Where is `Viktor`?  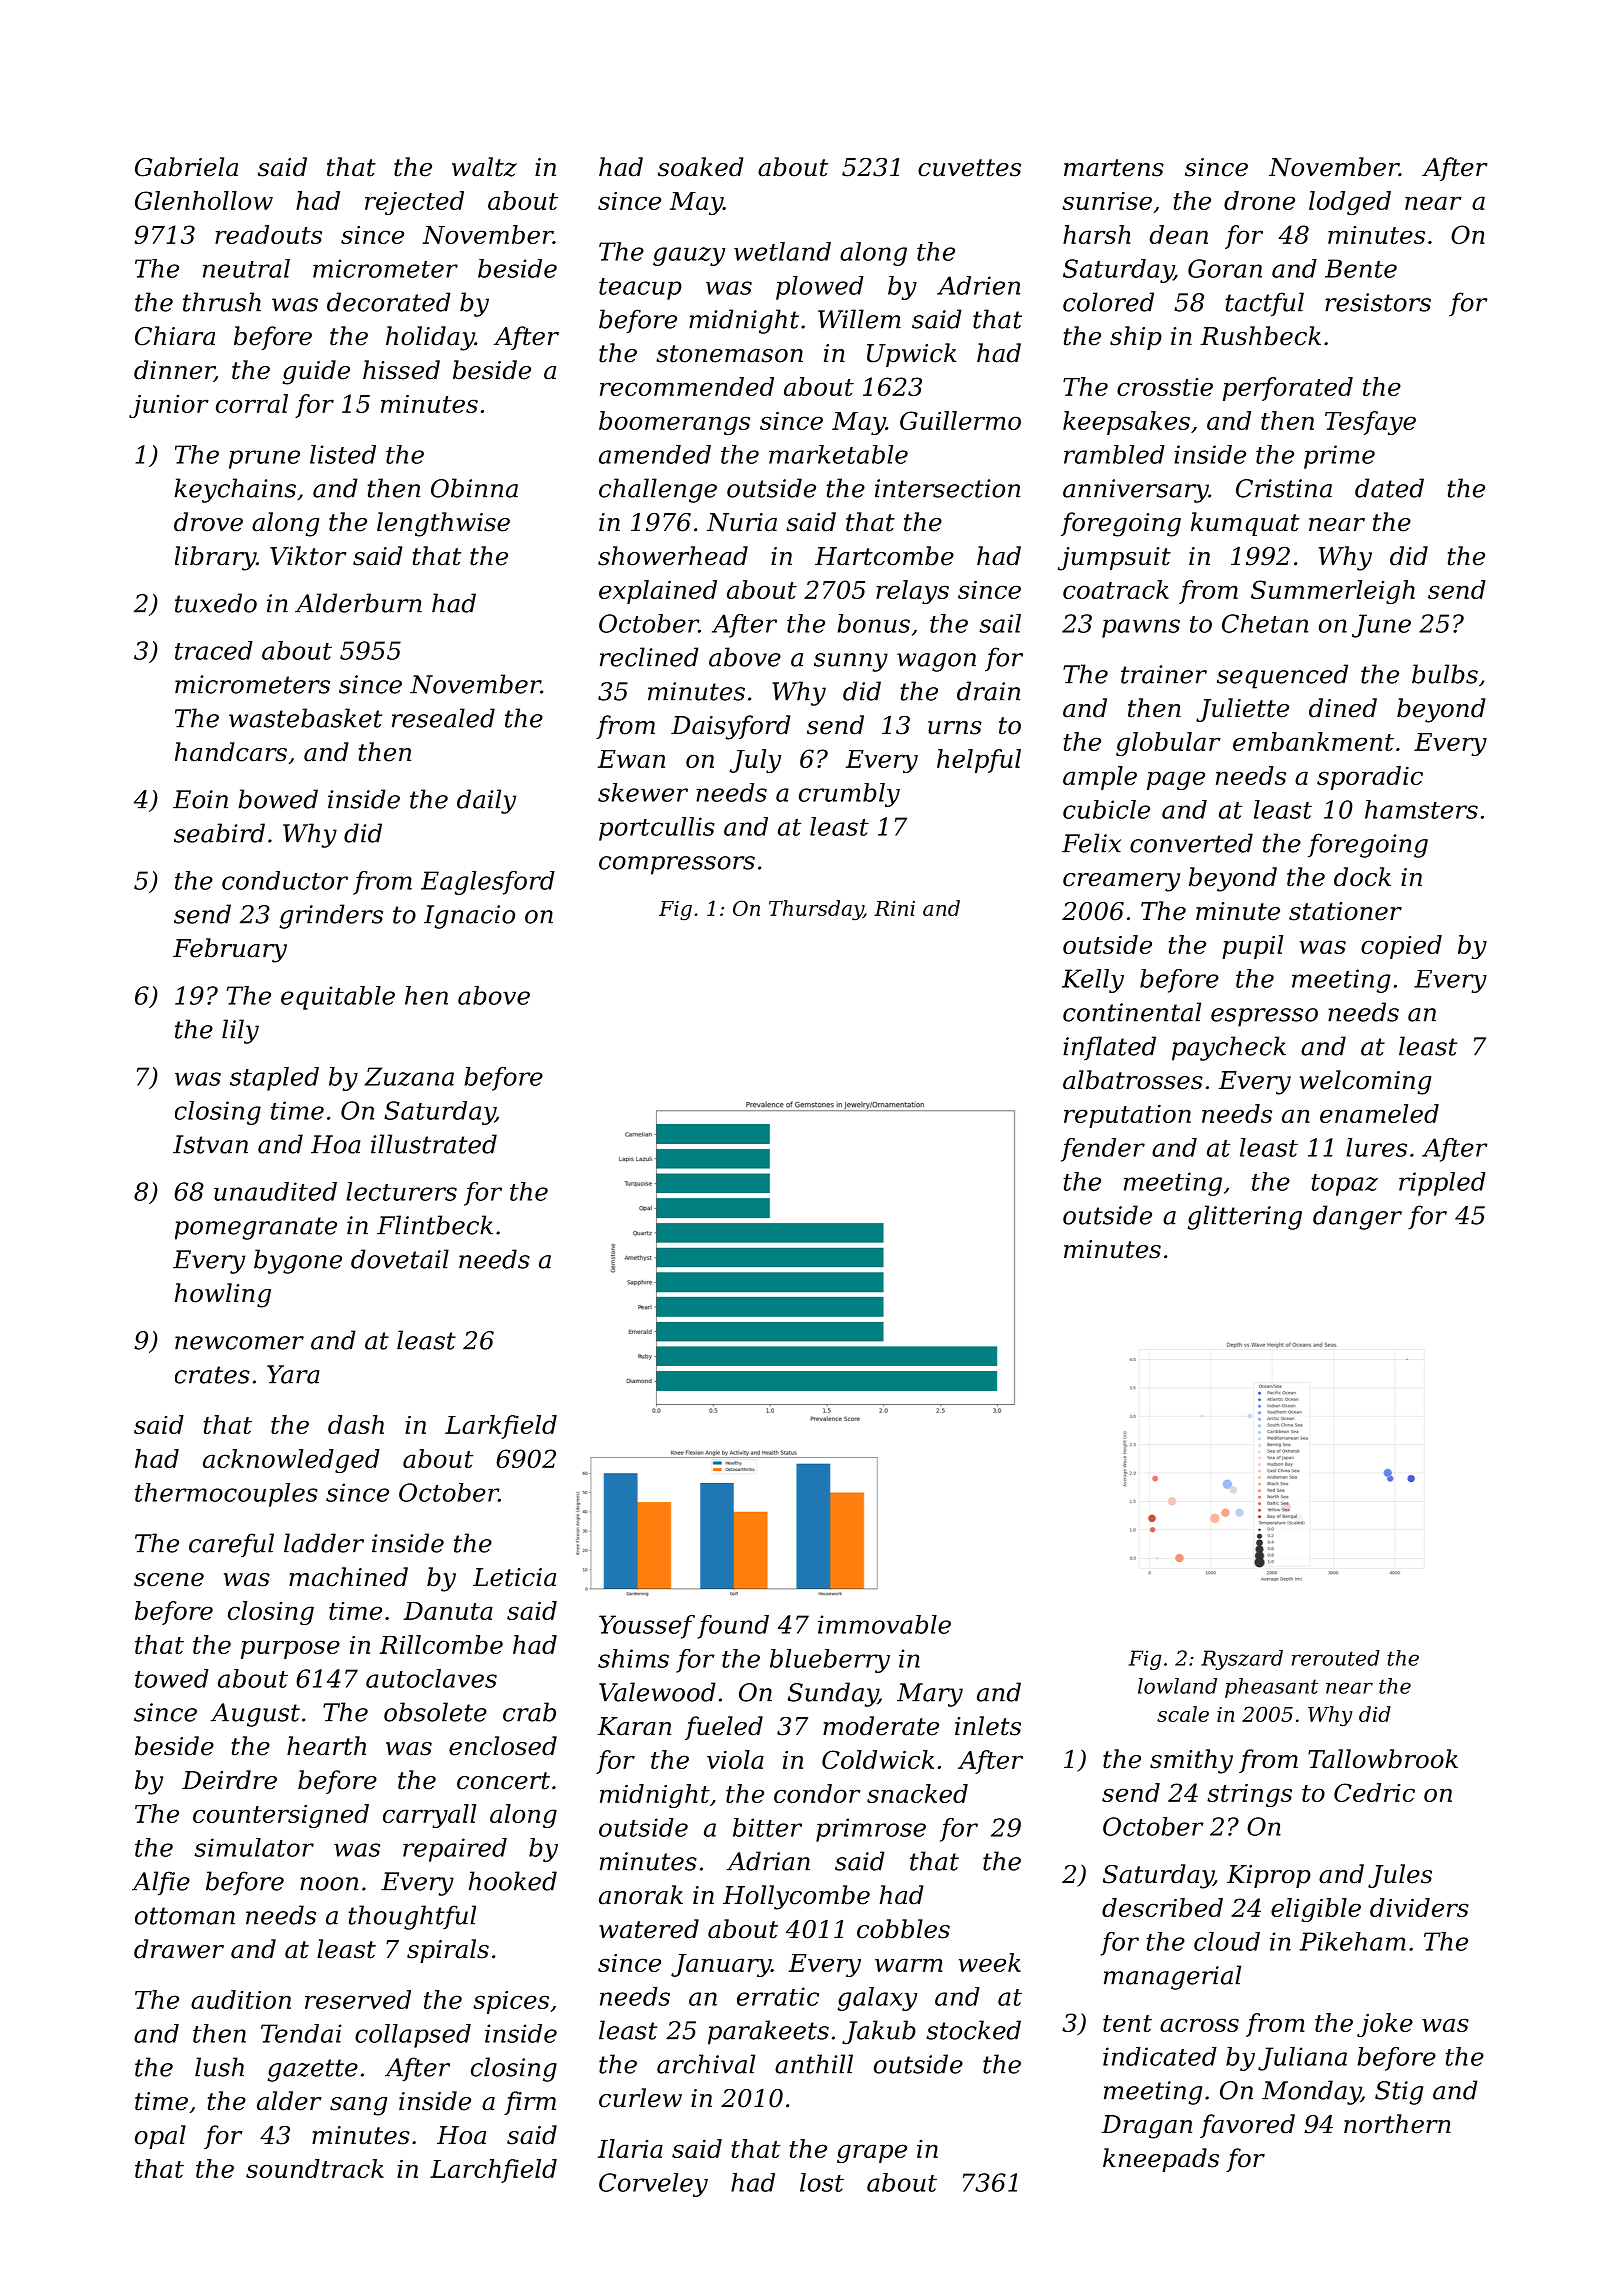
Viktor is located at coordinates (308, 556).
